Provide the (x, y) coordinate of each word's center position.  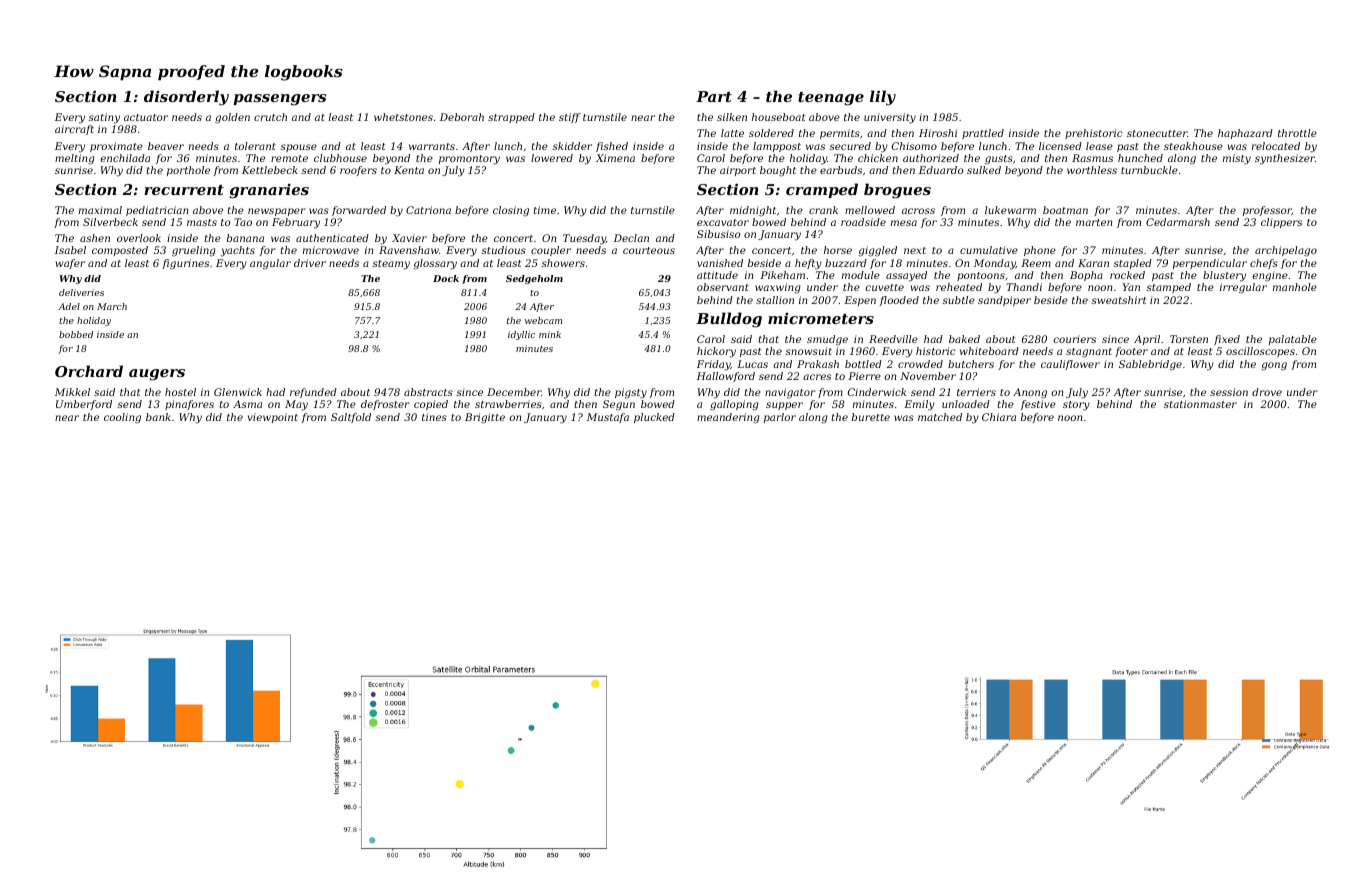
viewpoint (273, 418)
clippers (1281, 223)
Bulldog (729, 320)
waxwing (778, 288)
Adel (69, 306)
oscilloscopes (1260, 352)
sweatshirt (1118, 300)
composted (120, 251)
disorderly (186, 98)
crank (823, 210)
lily (883, 98)
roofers (358, 171)
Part (714, 96)
